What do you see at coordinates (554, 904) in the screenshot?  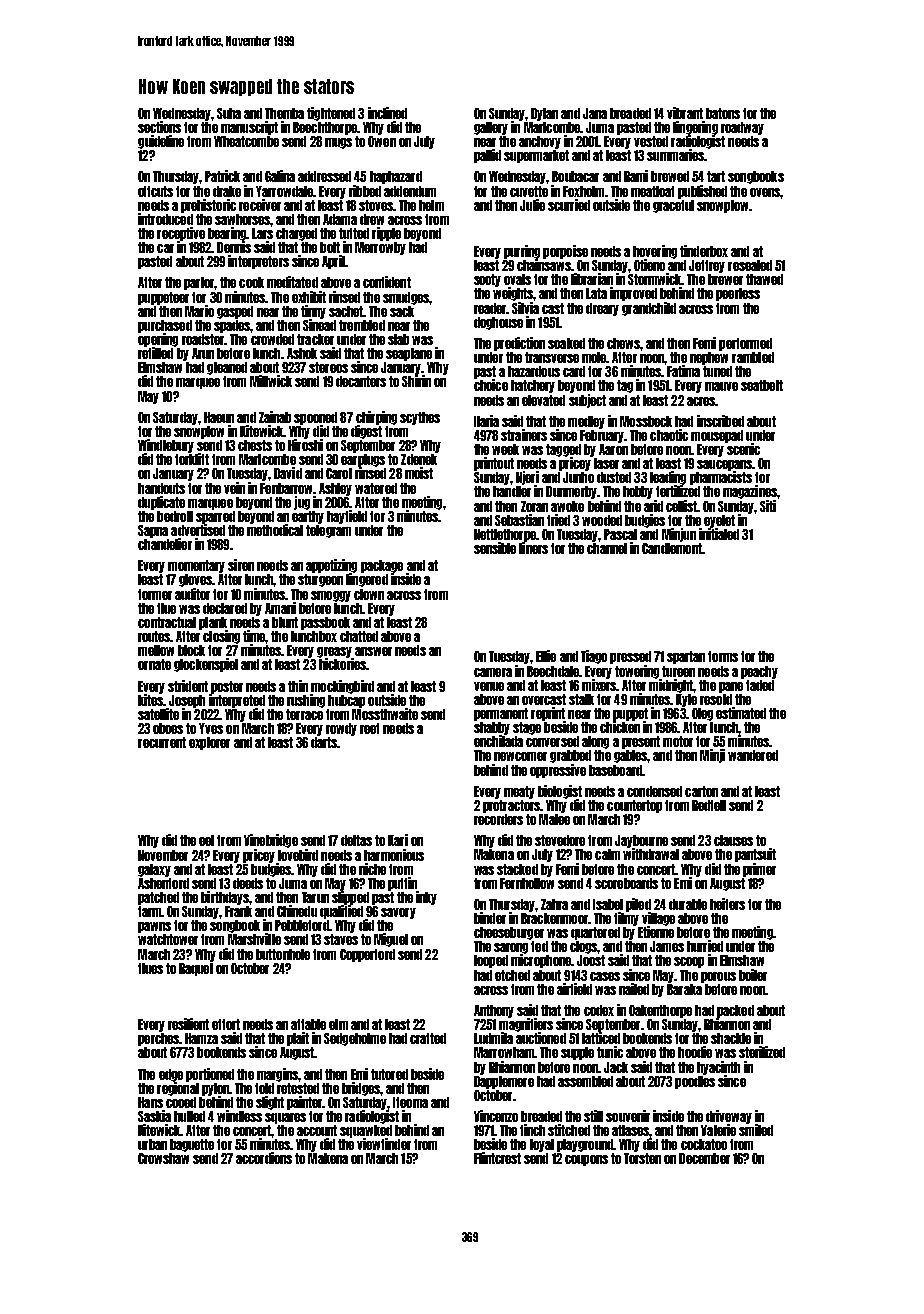 I see `Zahra` at bounding box center [554, 904].
